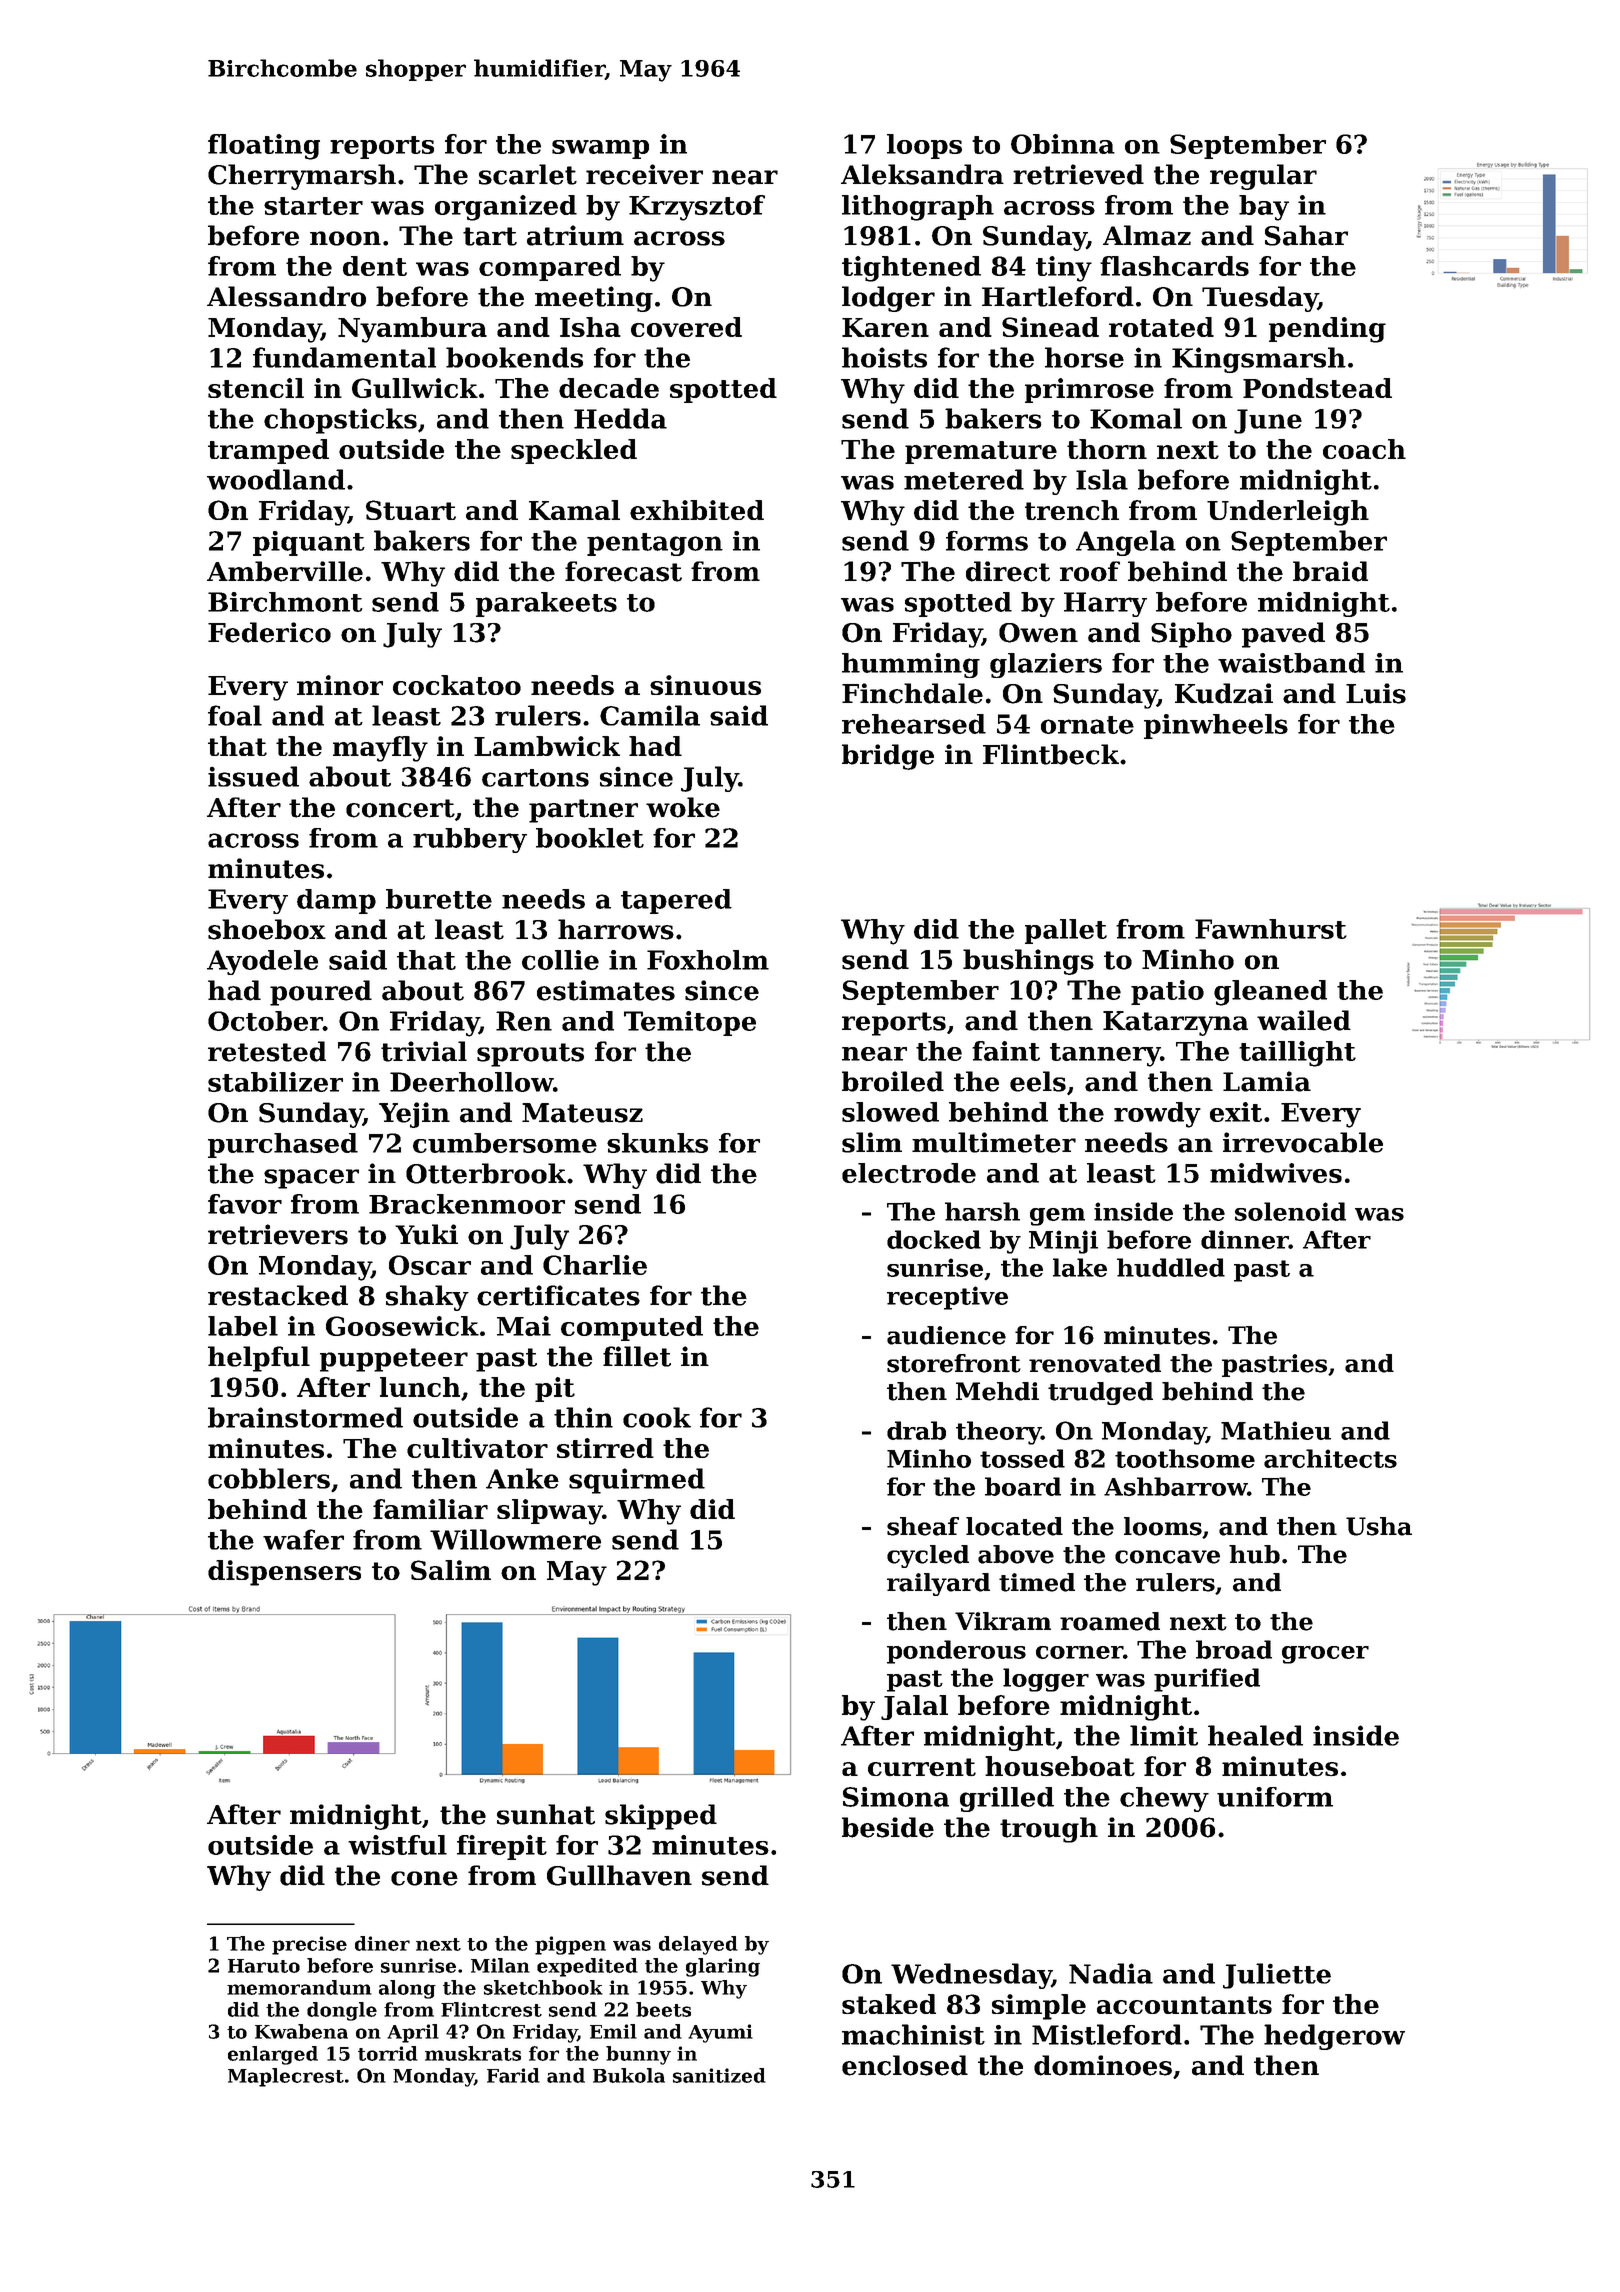 This screenshot has height=2292, width=1620. I want to click on irrevocable, so click(1303, 1142).
